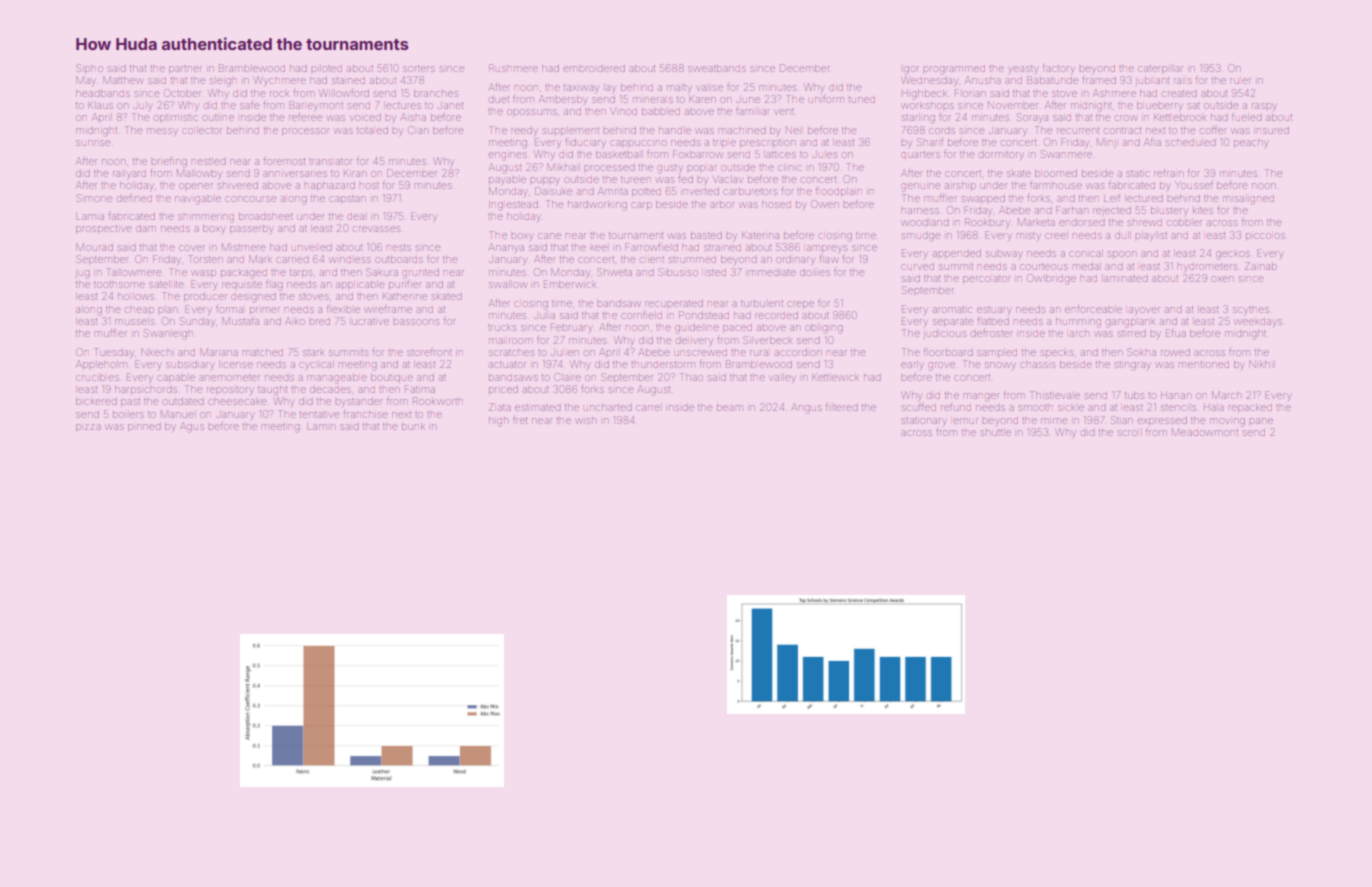 The image size is (1372, 887). Describe the element at coordinates (1191, 142) in the screenshot. I see `scheduled` at that location.
